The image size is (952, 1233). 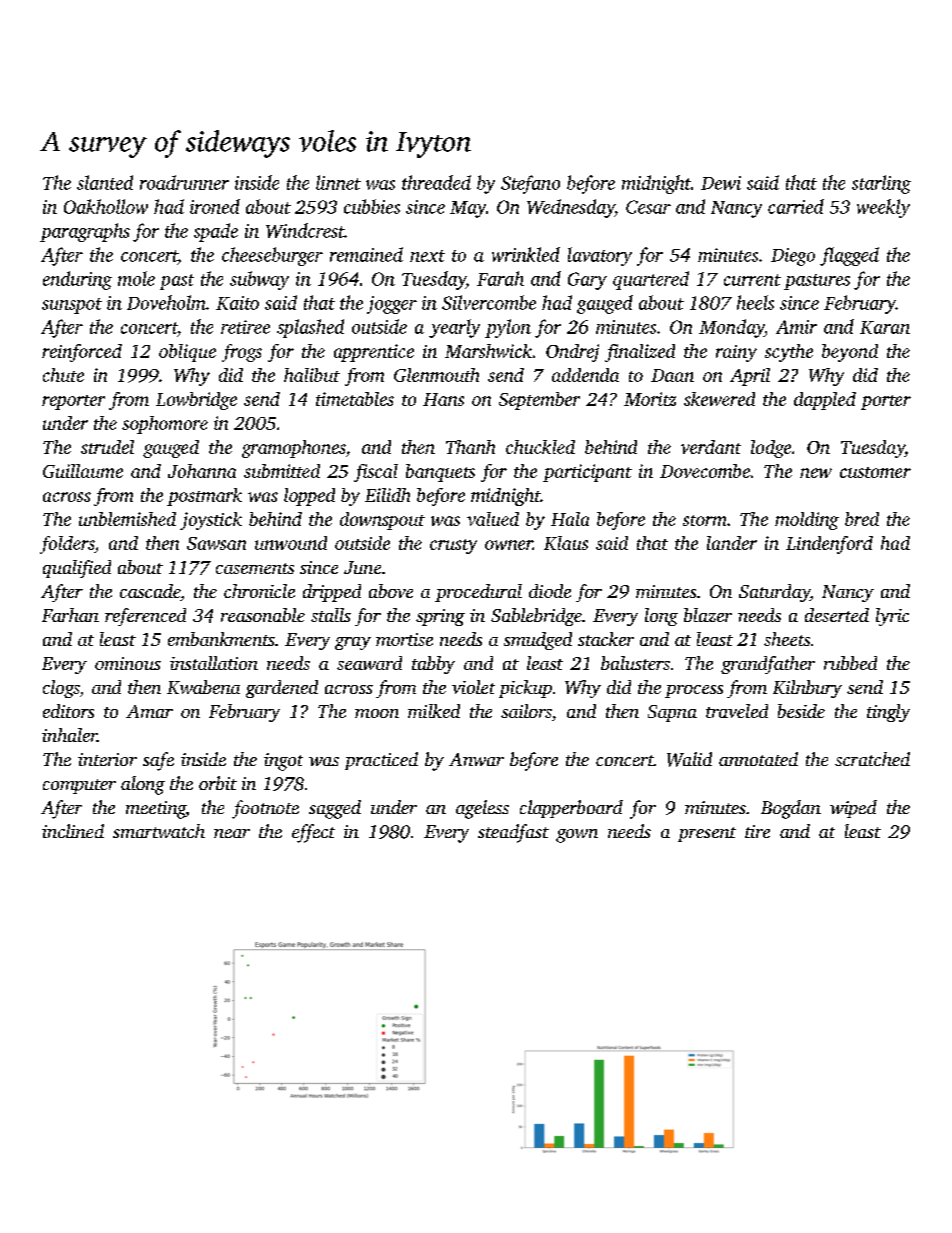 I want to click on spring, so click(x=440, y=617).
